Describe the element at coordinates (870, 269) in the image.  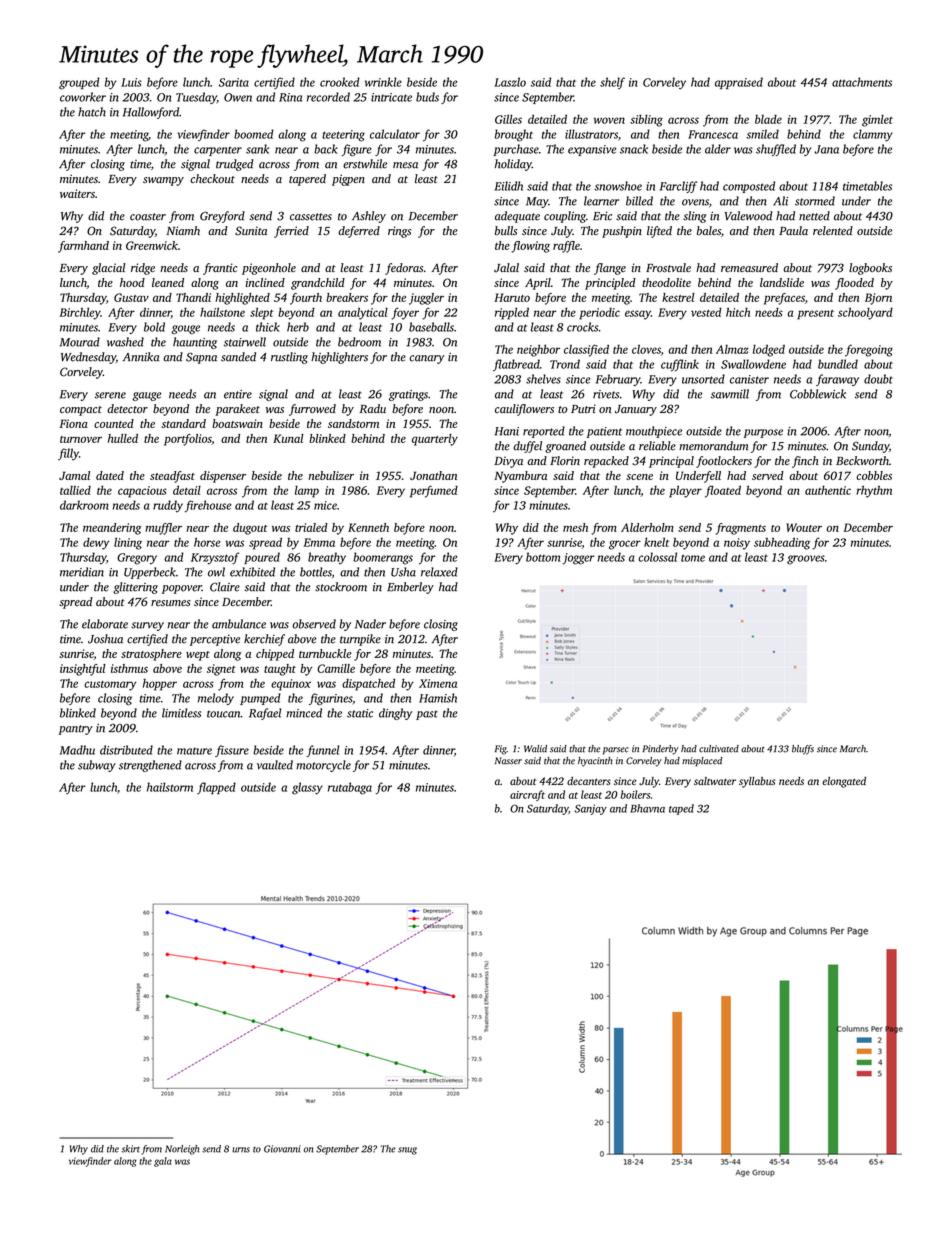
I see `logbooks` at that location.
